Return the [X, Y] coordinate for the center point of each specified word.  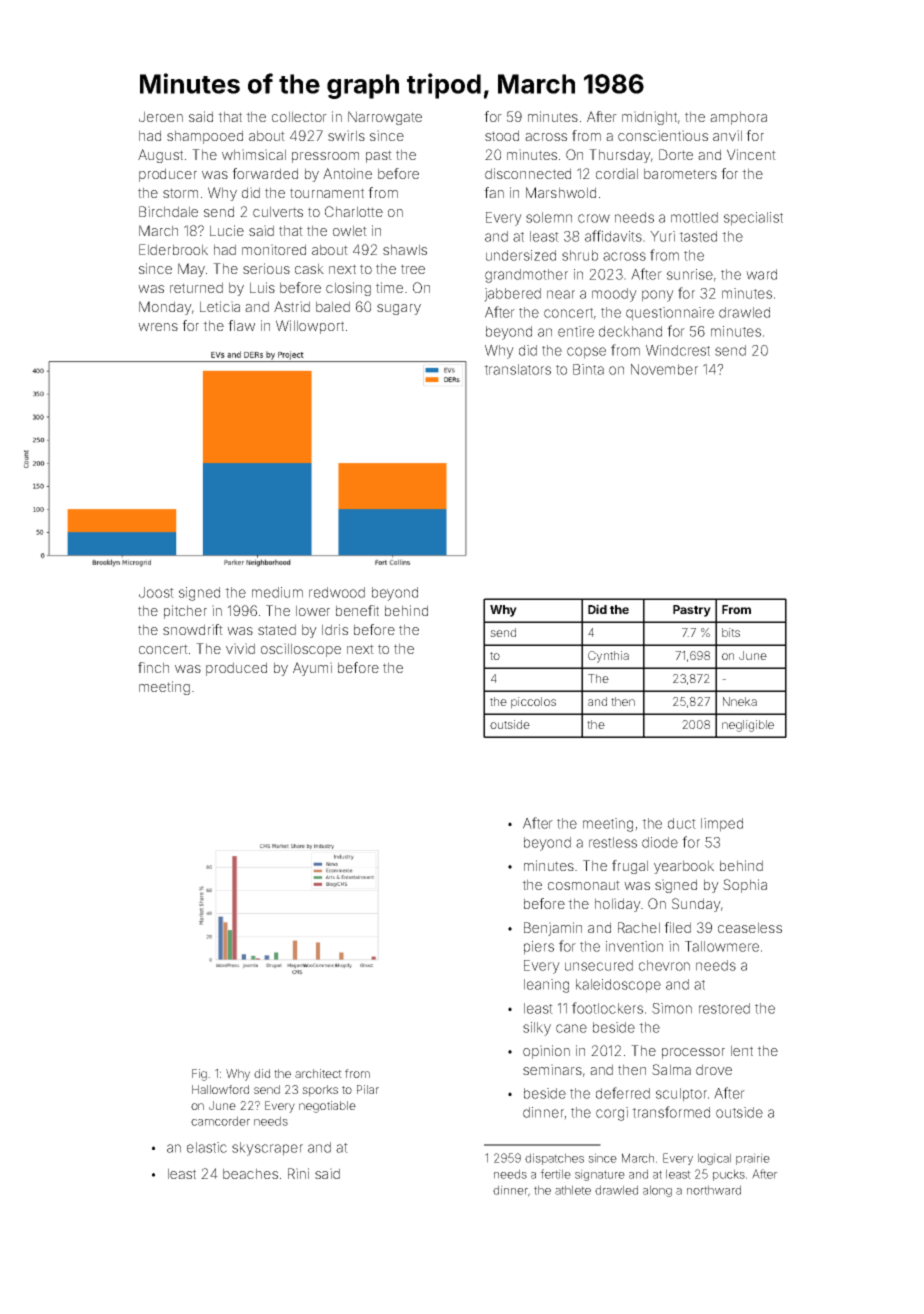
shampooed [205, 137]
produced [236, 669]
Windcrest [678, 350]
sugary [399, 309]
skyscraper [267, 1149]
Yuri [662, 236]
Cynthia [608, 657]
